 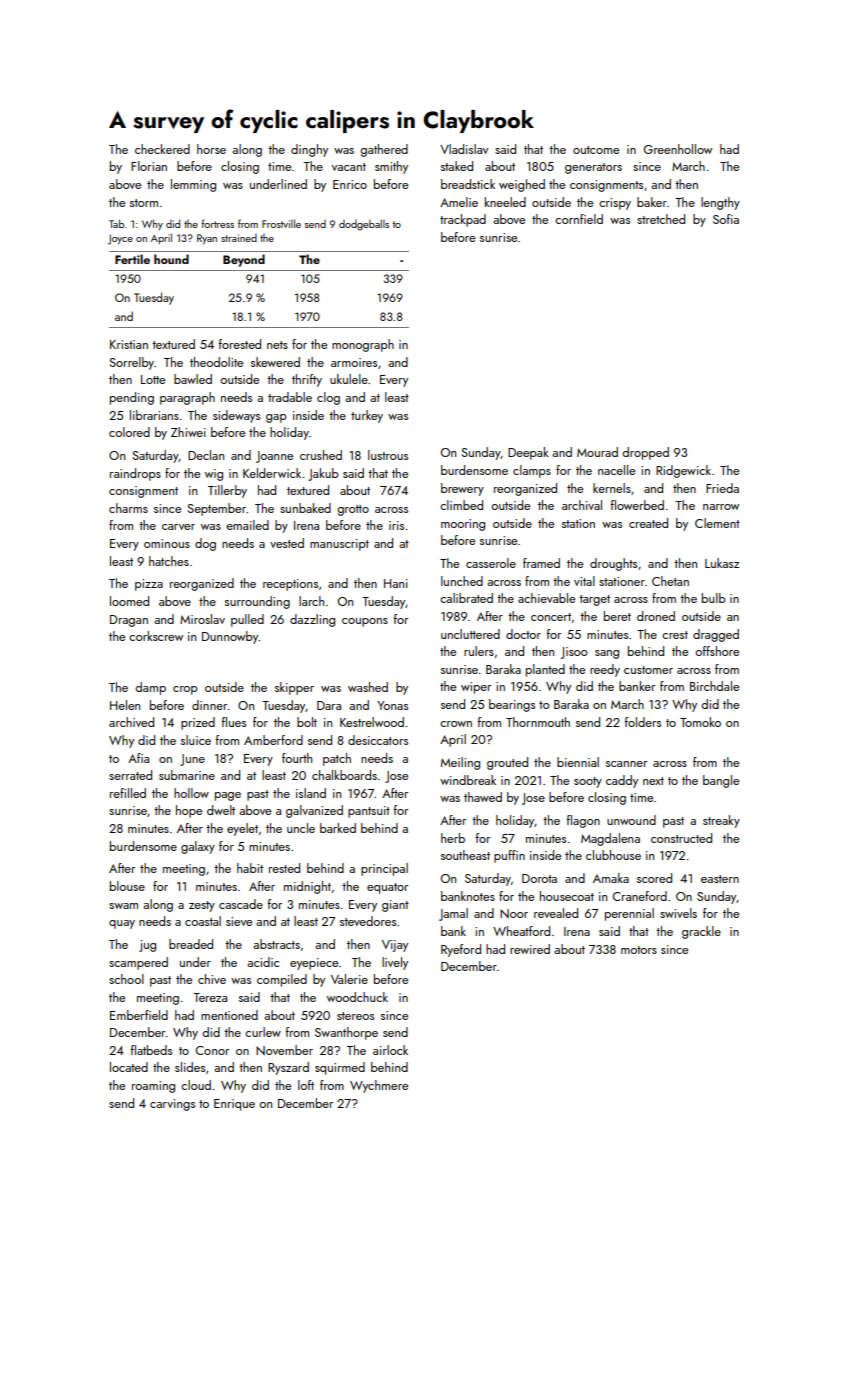 I want to click on midnight, so click(x=307, y=887).
